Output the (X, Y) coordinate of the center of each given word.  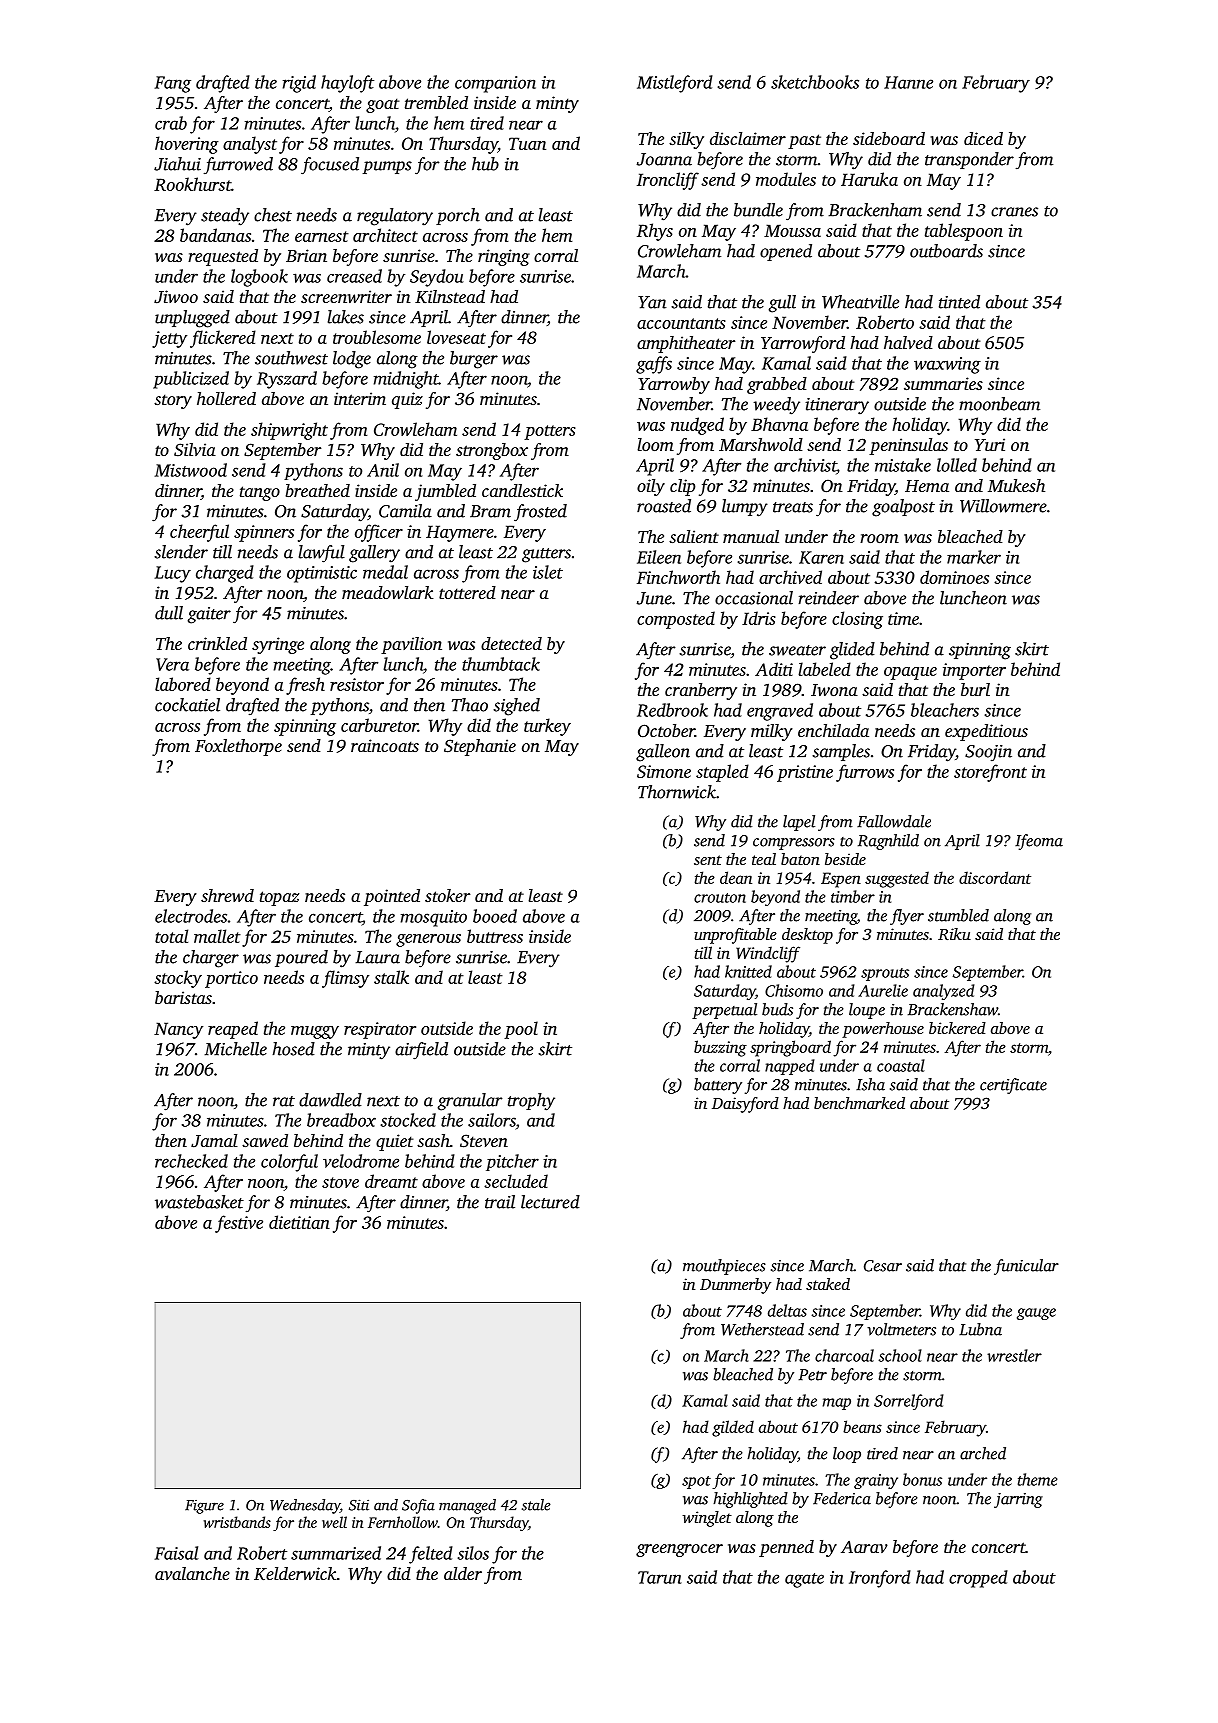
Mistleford (675, 84)
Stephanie (480, 747)
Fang (172, 84)
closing (857, 620)
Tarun (660, 1577)
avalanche (192, 1573)
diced (983, 138)
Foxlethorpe (238, 747)
